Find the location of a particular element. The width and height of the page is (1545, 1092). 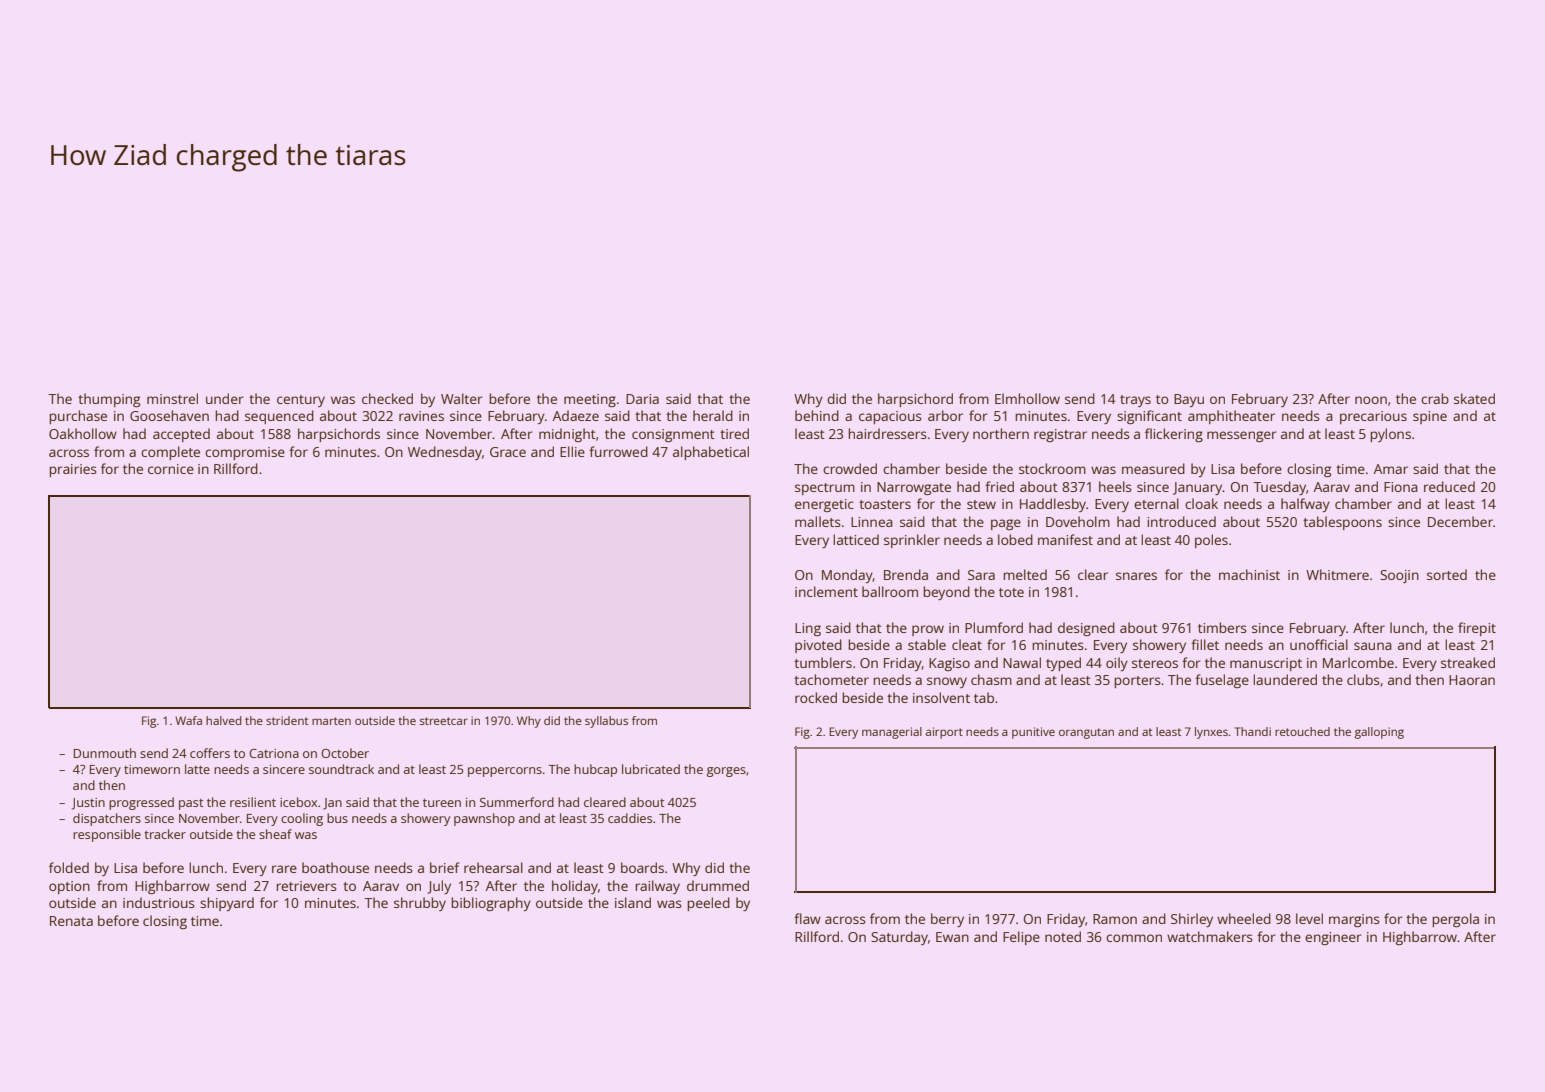

lynxes is located at coordinates (1211, 733).
